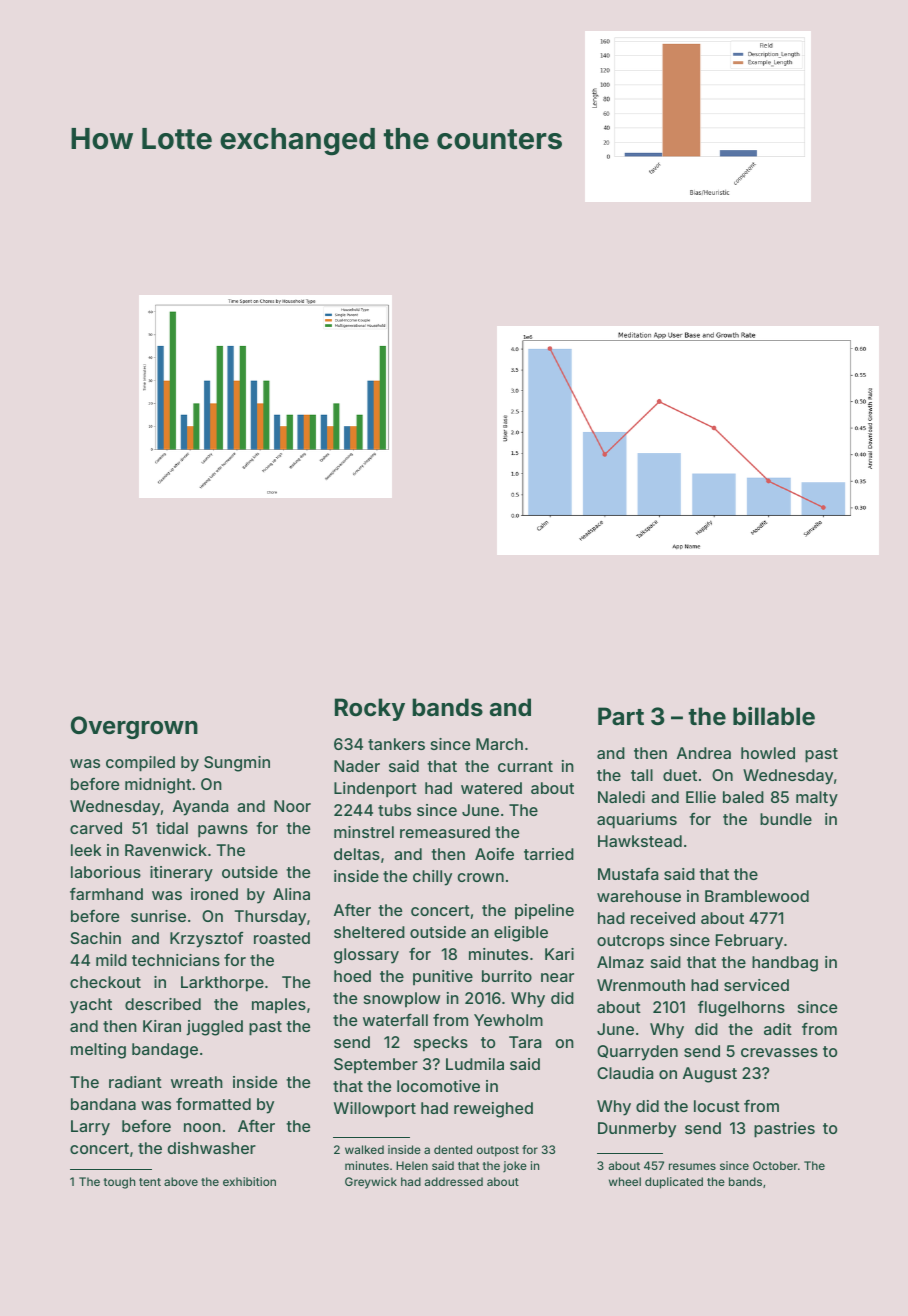 The width and height of the page is (908, 1316). What do you see at coordinates (370, 709) in the page?
I see `Rocky` at bounding box center [370, 709].
